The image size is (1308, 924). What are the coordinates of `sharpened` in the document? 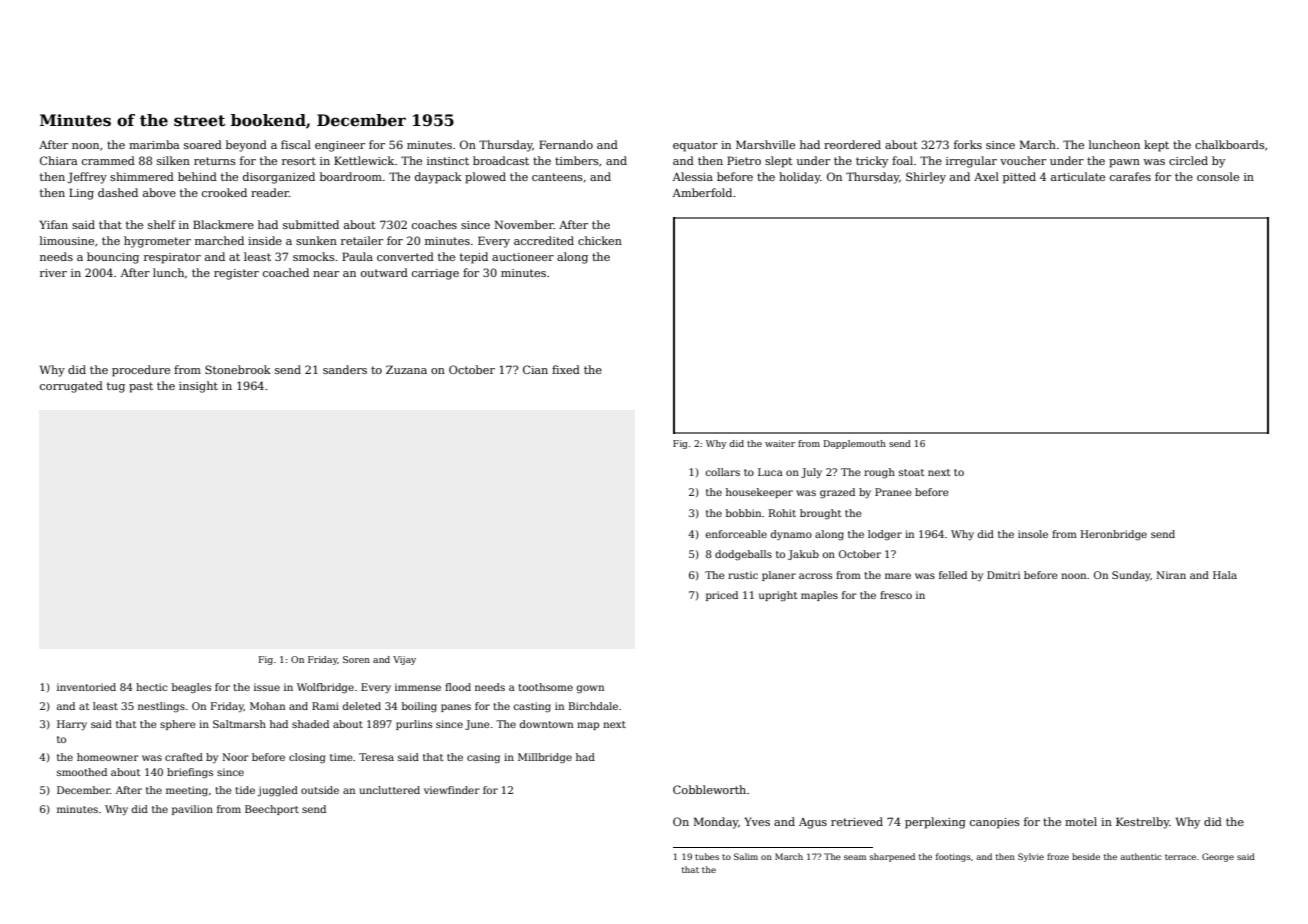 It's located at (892, 857).
